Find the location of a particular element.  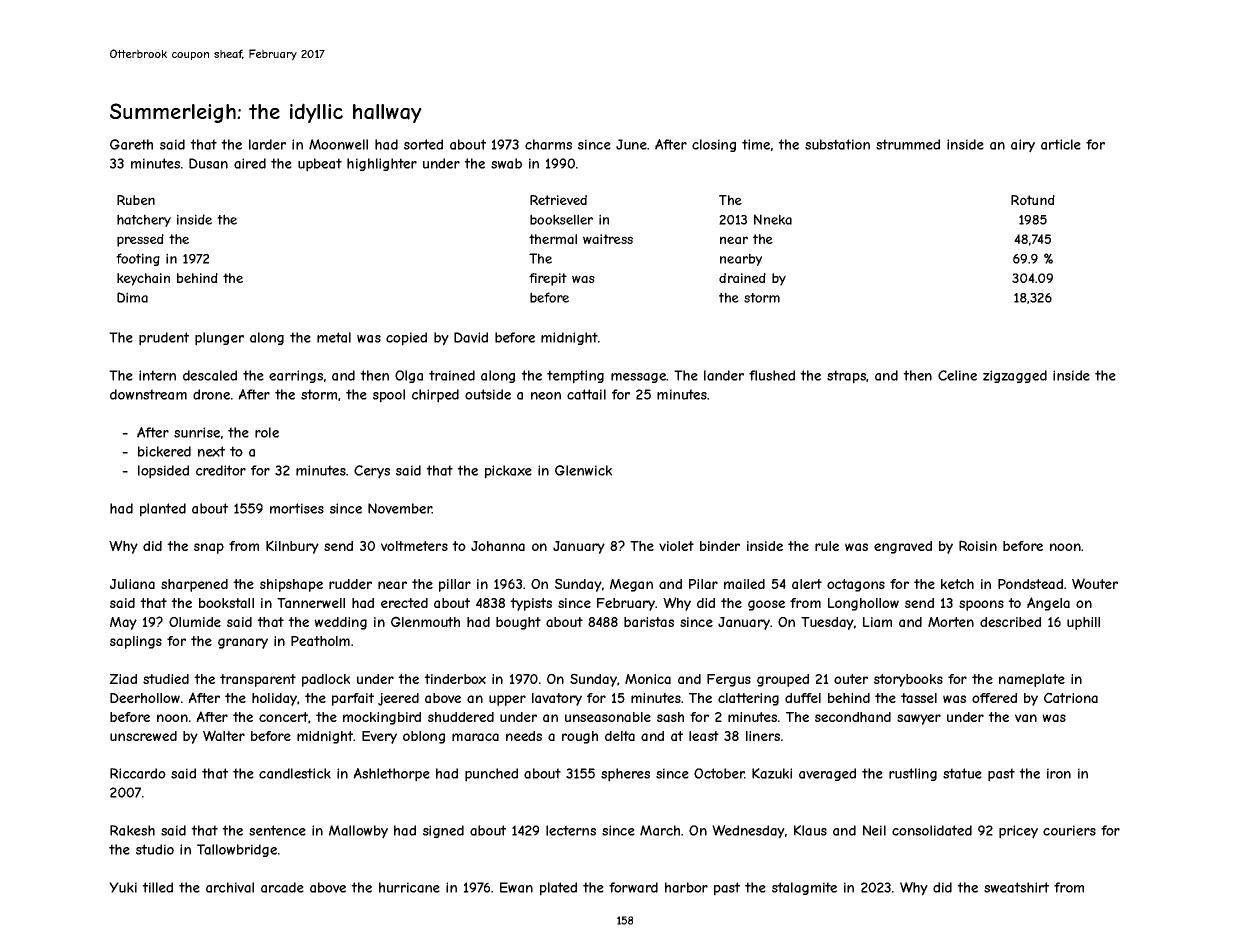

downstream is located at coordinates (148, 394).
